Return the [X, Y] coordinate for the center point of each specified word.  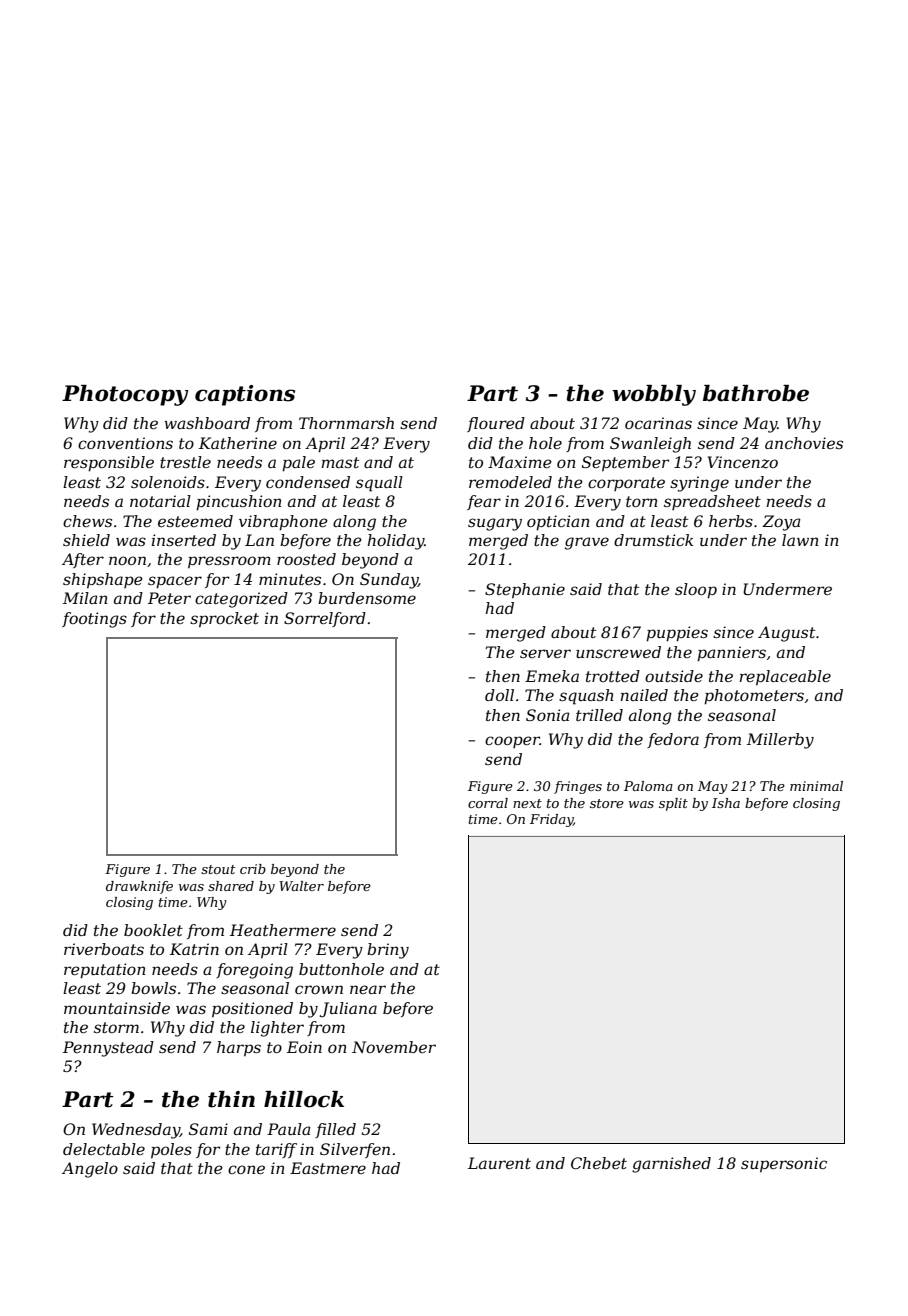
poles [171, 1151]
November [394, 1047]
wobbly [654, 395]
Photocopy [125, 395]
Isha [726, 803]
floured [496, 424]
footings [94, 620]
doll [499, 695]
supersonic [784, 1165]
